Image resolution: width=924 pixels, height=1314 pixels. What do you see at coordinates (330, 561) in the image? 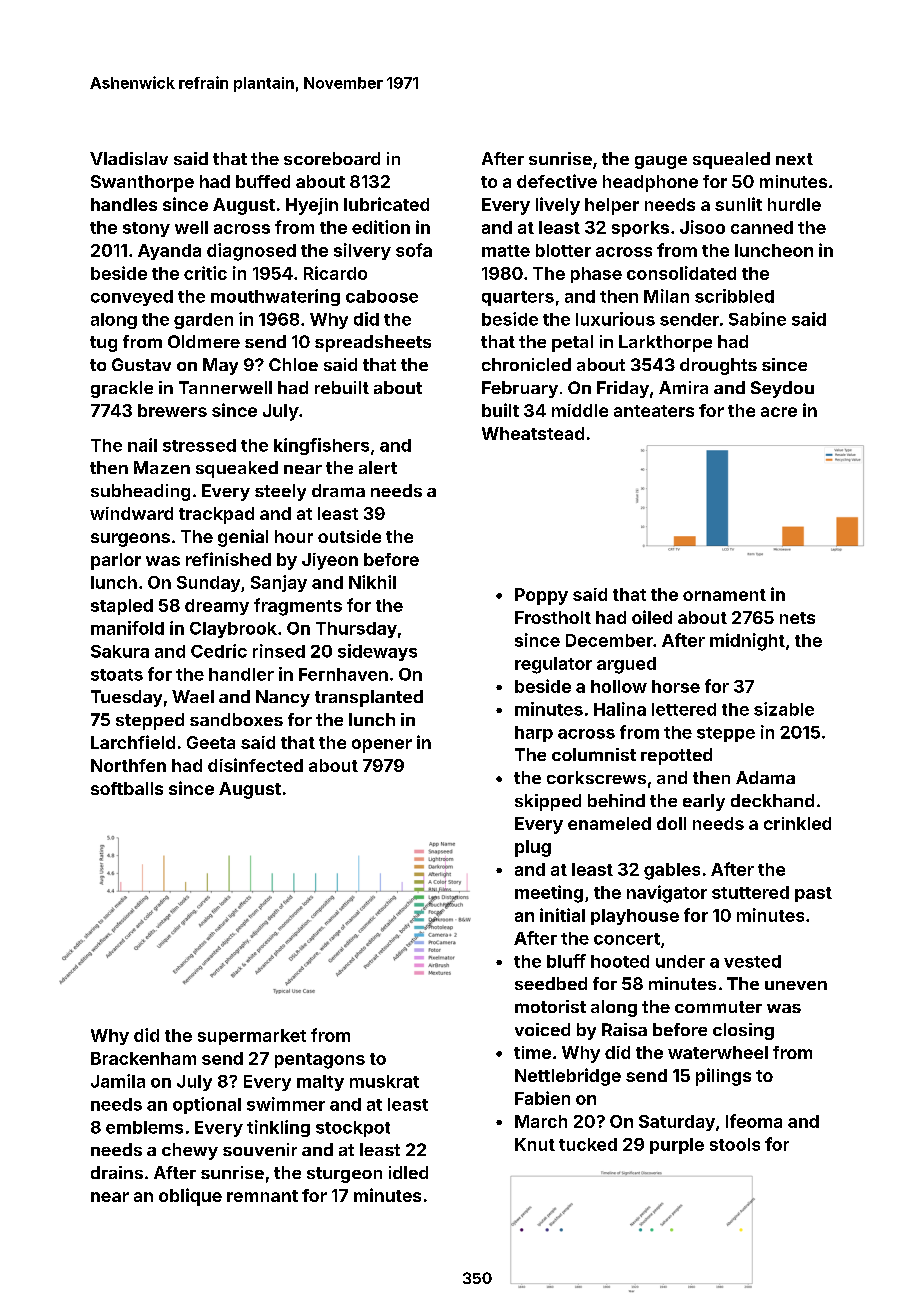
I see `Jiyeon` at bounding box center [330, 561].
